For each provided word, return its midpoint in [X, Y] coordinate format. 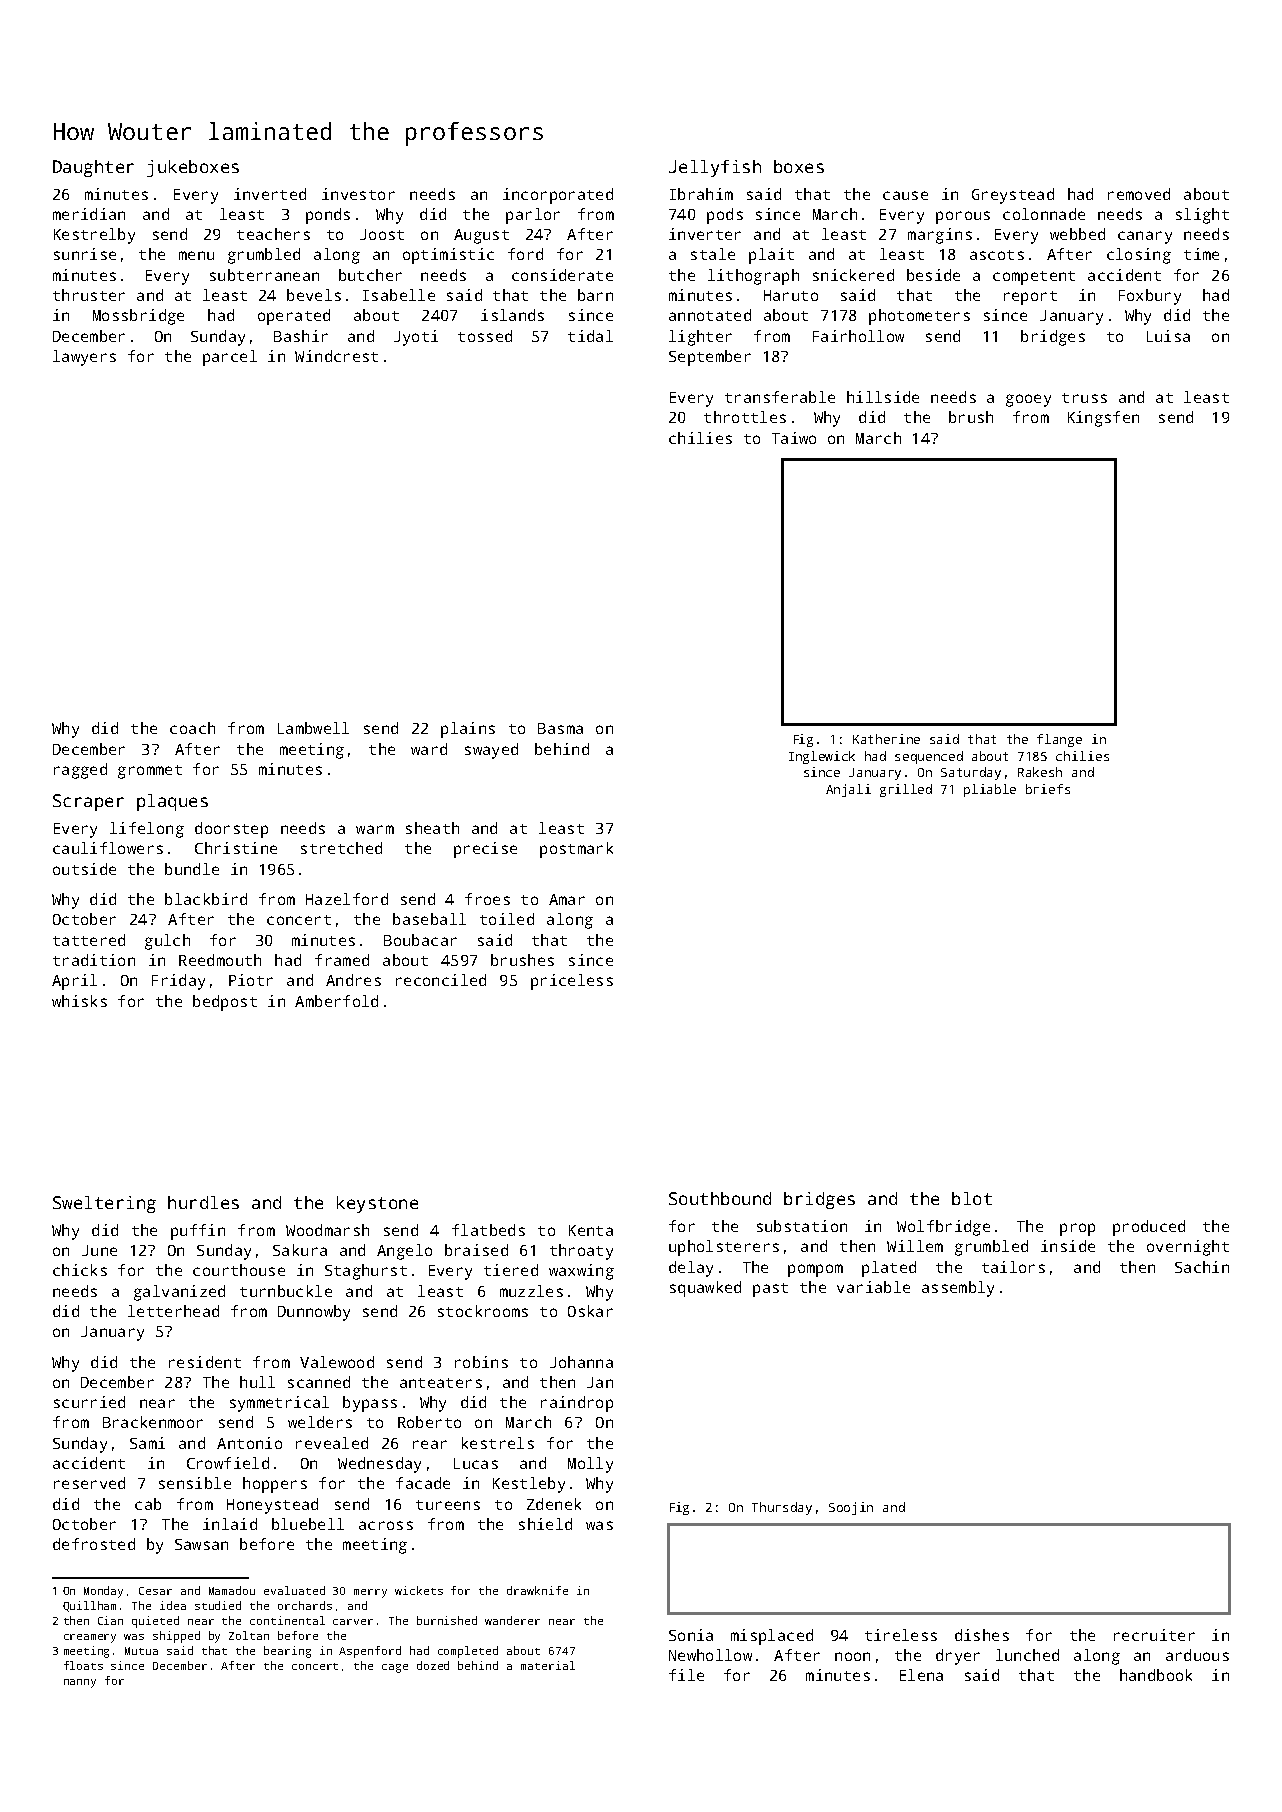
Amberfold [336, 1001]
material [548, 1665]
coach [192, 728]
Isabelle [399, 295]
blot [972, 1198]
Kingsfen [1103, 419]
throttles [745, 417]
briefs [1048, 789]
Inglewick [822, 757]
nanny [80, 1683]
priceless [572, 982]
